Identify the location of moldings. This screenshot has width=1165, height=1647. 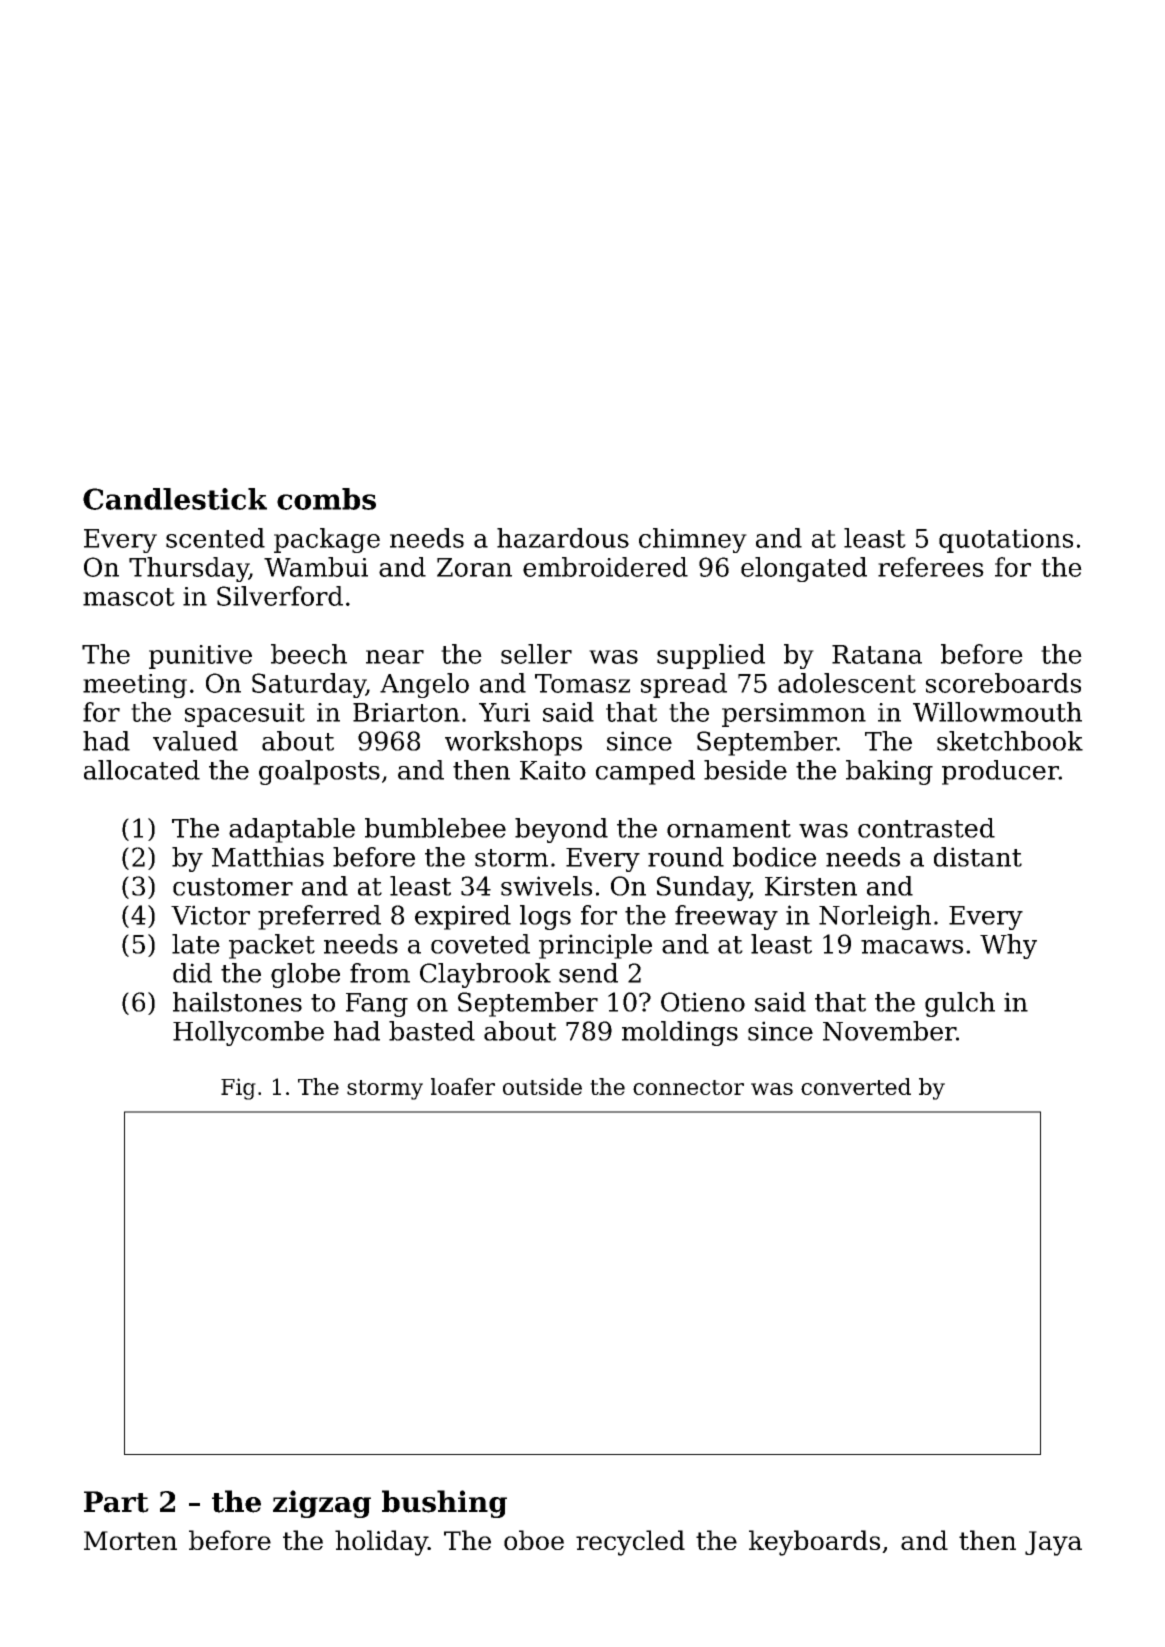
(680, 1033).
